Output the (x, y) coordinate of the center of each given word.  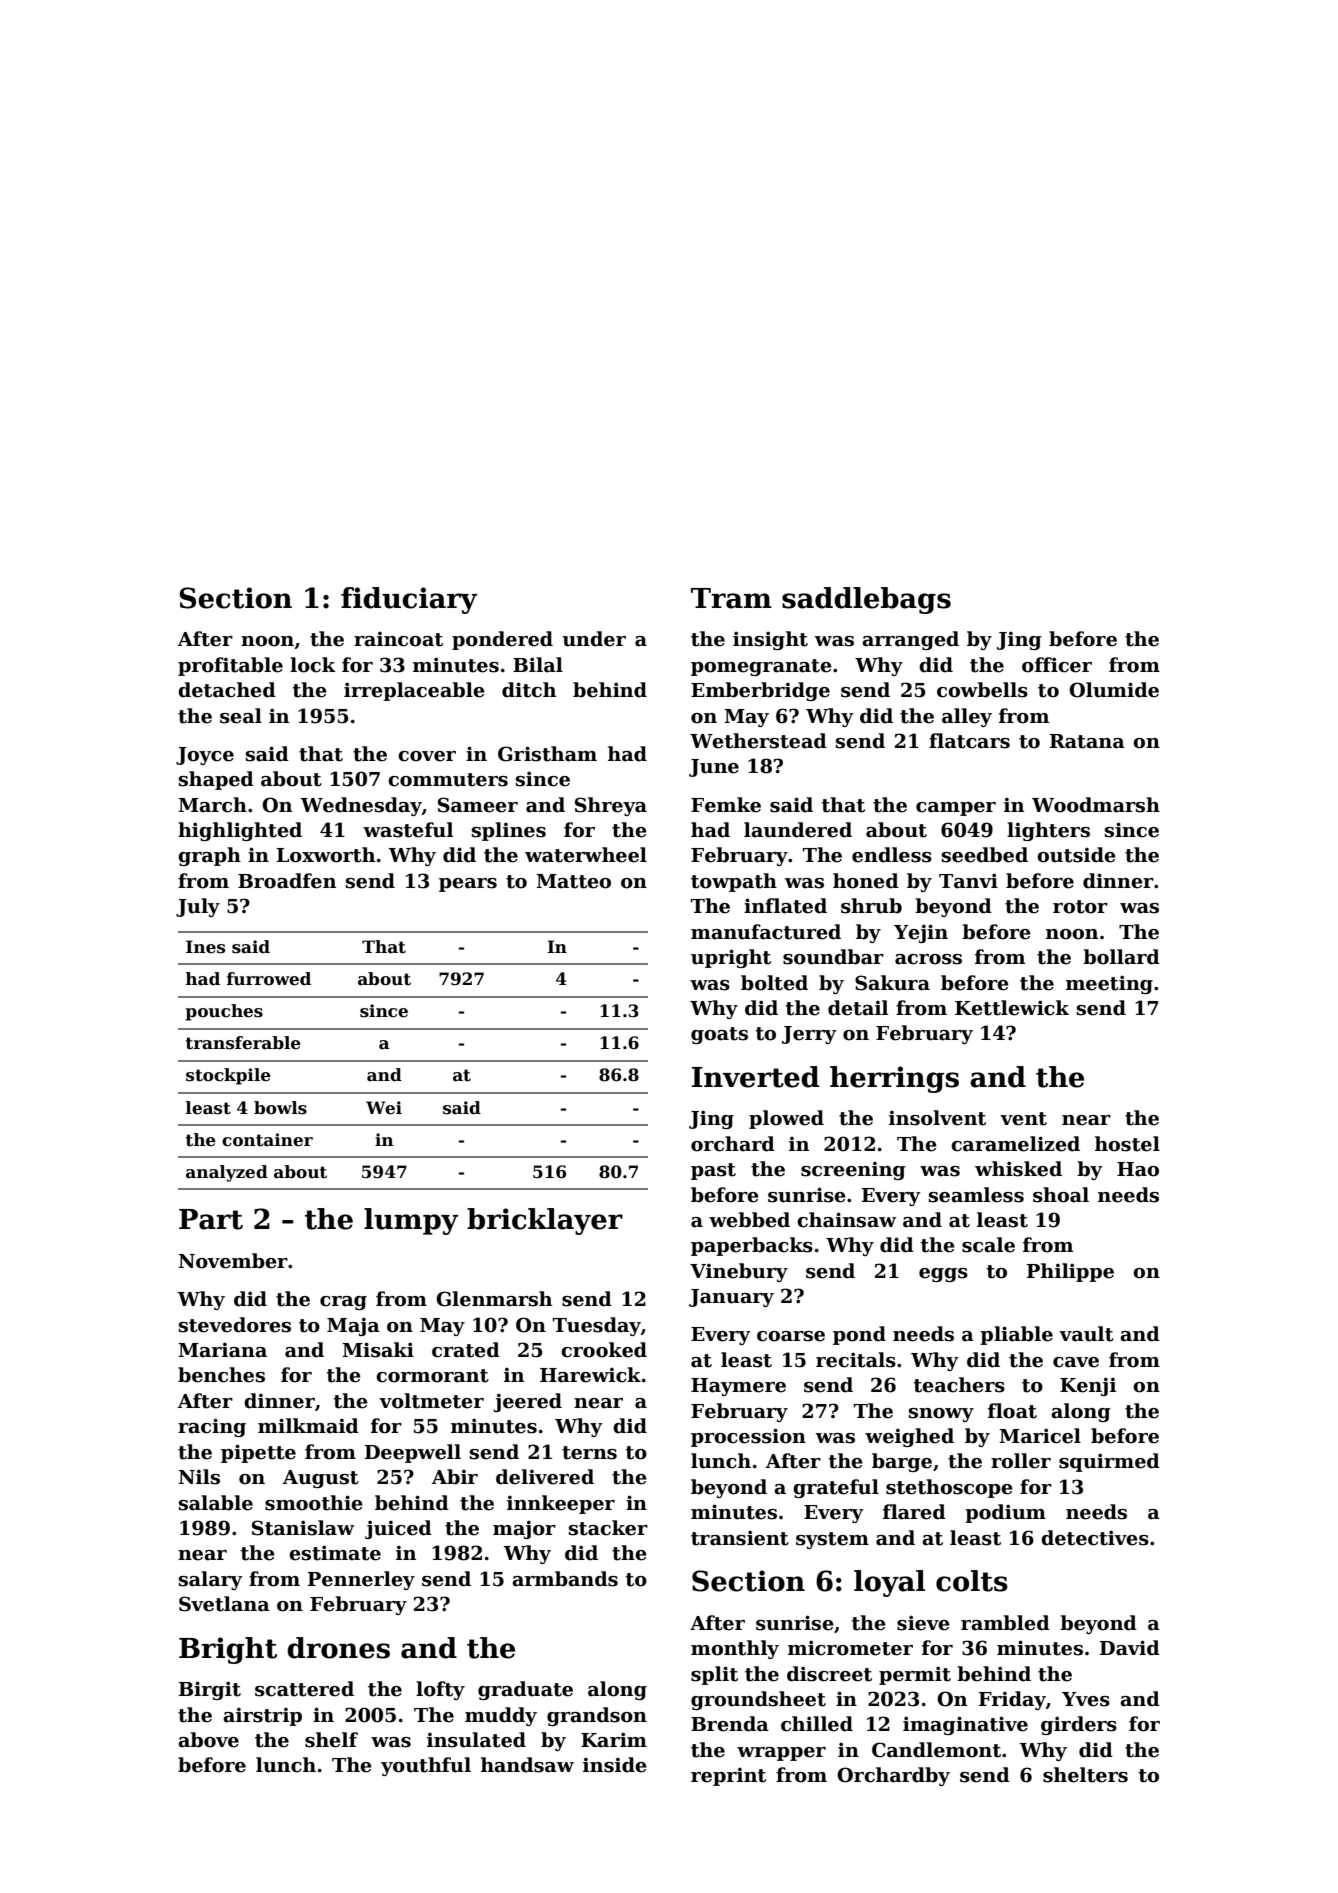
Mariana (222, 1350)
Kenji (1088, 1386)
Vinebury (739, 1272)
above (208, 1740)
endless (892, 855)
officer (1057, 665)
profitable (230, 666)
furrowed (269, 979)
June (714, 768)
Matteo (573, 881)
